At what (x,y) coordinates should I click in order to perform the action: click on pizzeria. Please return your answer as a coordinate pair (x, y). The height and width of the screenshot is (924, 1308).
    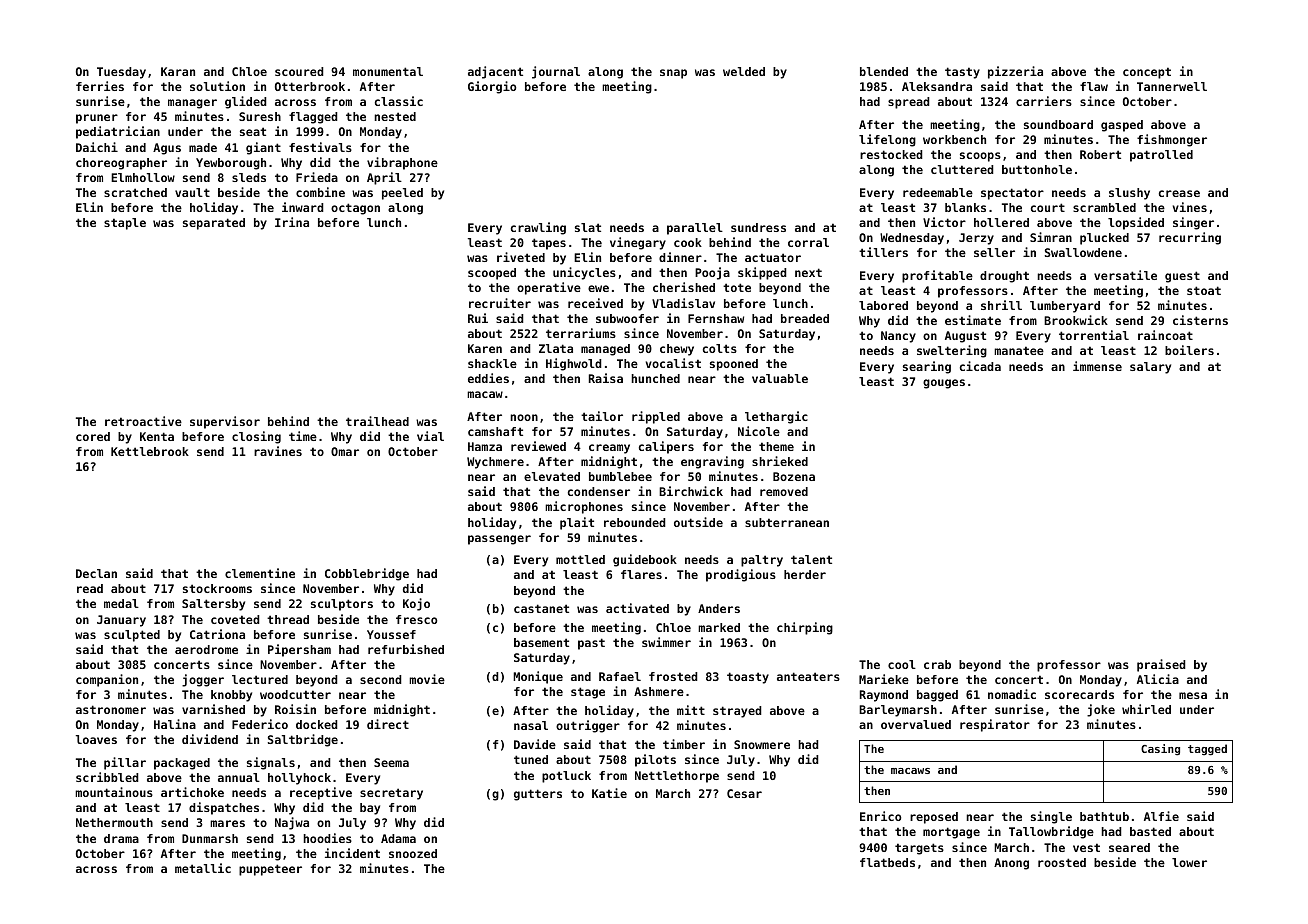
    Looking at the image, I should click on (1015, 72).
